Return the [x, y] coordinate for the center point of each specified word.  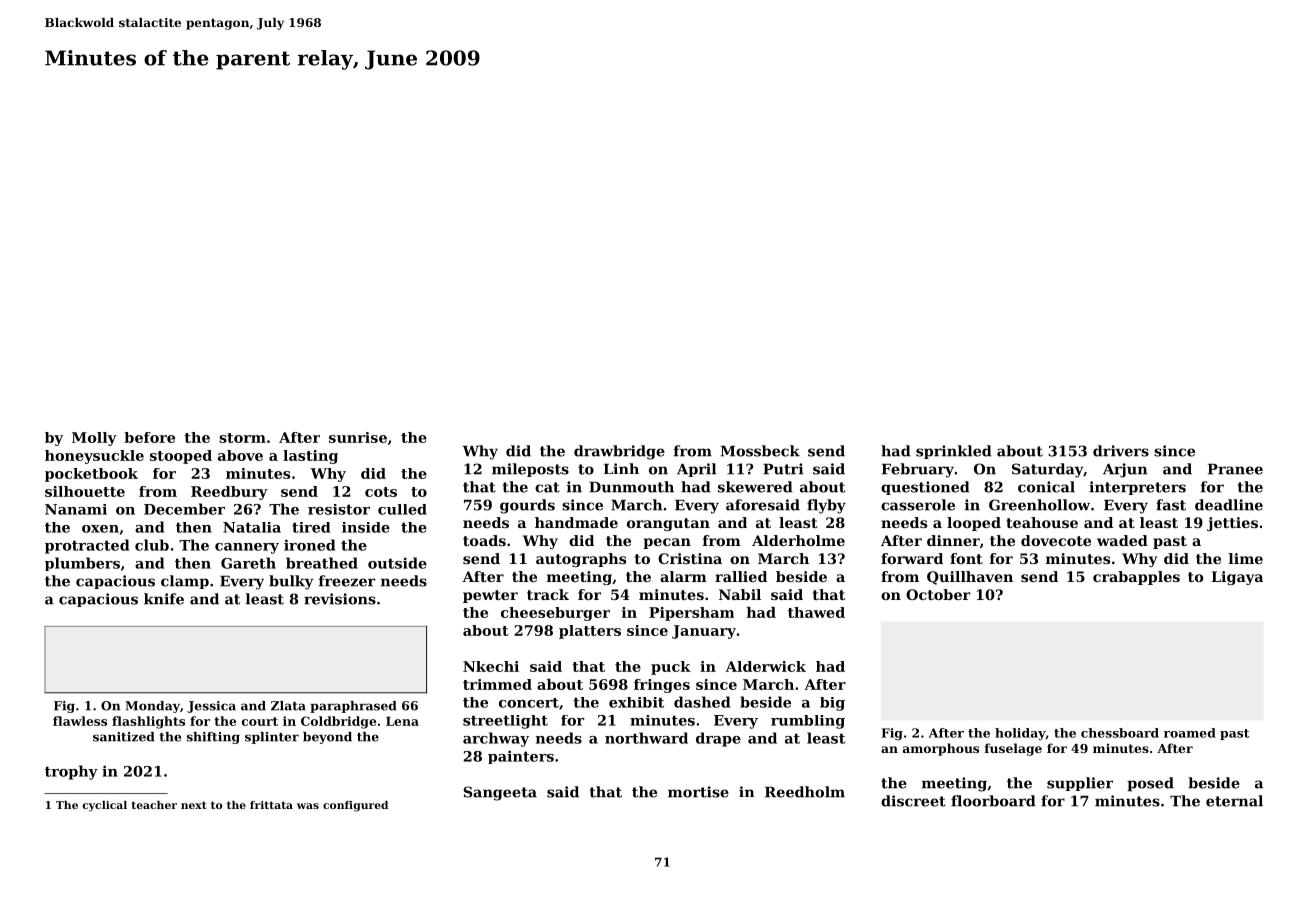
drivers [1121, 451]
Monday [152, 707]
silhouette [85, 491]
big [832, 704]
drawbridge [619, 452]
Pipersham [691, 614]
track [548, 594]
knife [164, 599]
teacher [154, 805]
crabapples [1136, 578]
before [149, 437]
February [918, 470]
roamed [1190, 733]
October [938, 594]
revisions [340, 599]
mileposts [530, 470]
